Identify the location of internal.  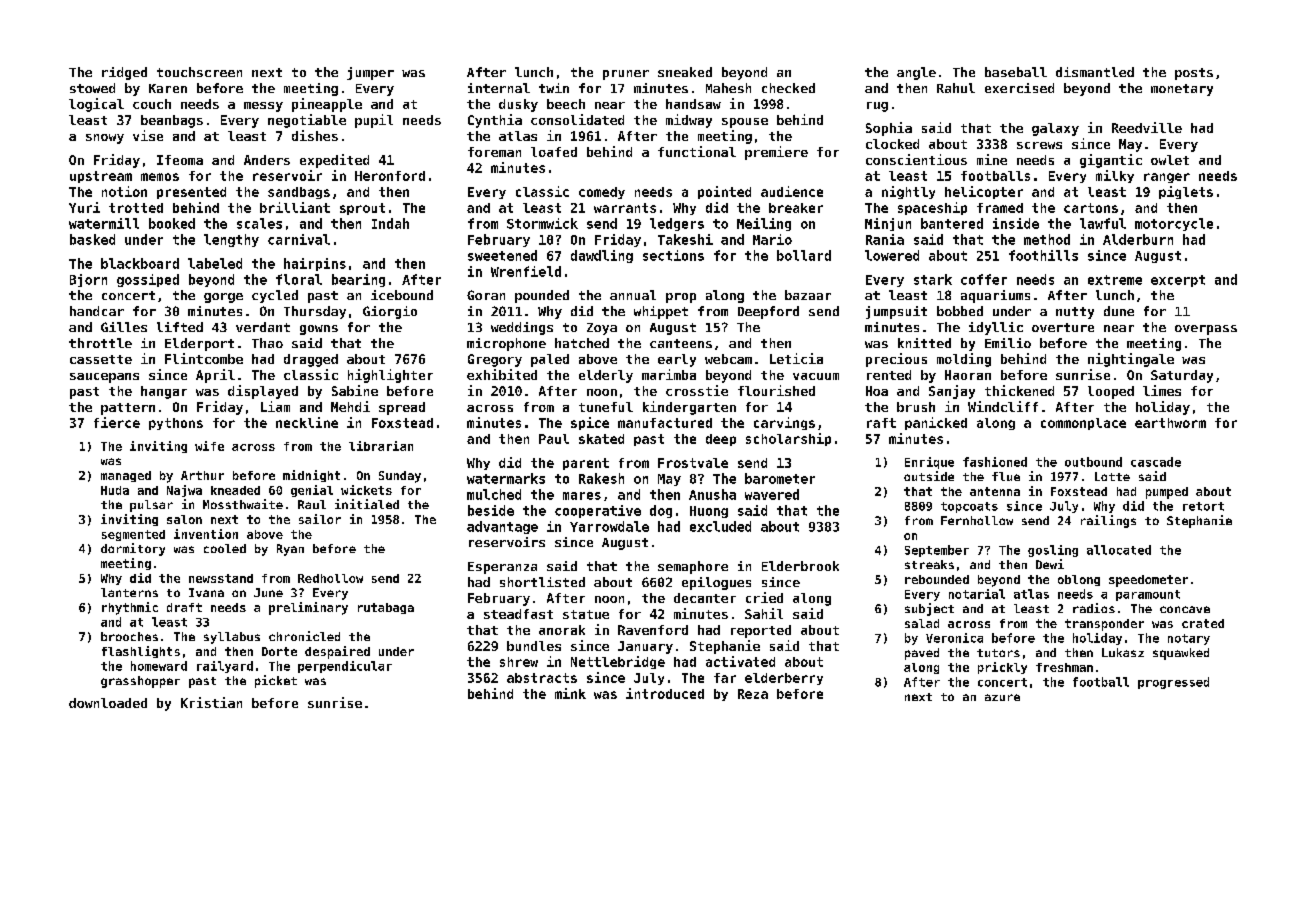
(499, 88).
